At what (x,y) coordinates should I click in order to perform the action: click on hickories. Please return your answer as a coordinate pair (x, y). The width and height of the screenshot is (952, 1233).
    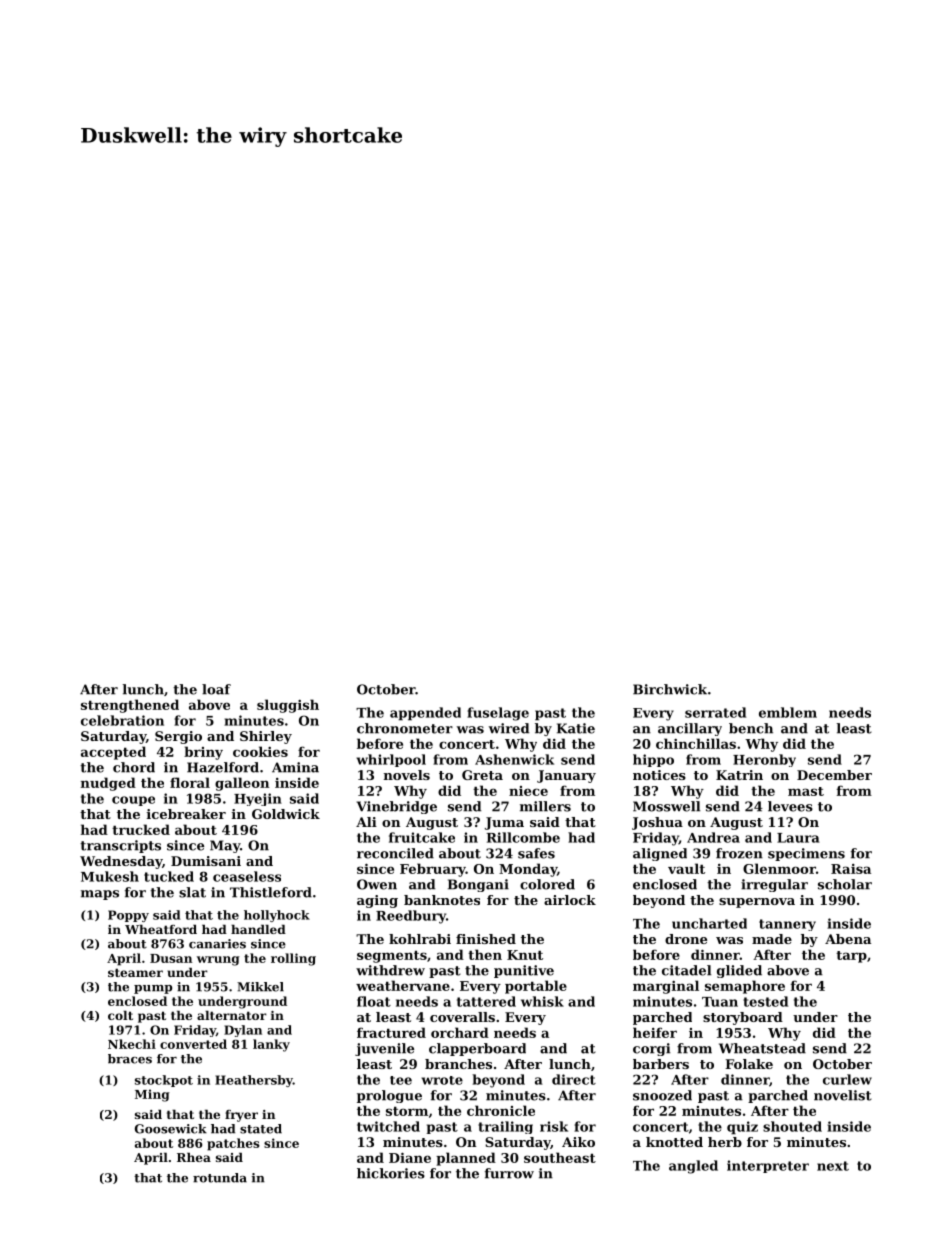
    Looking at the image, I should click on (391, 1173).
